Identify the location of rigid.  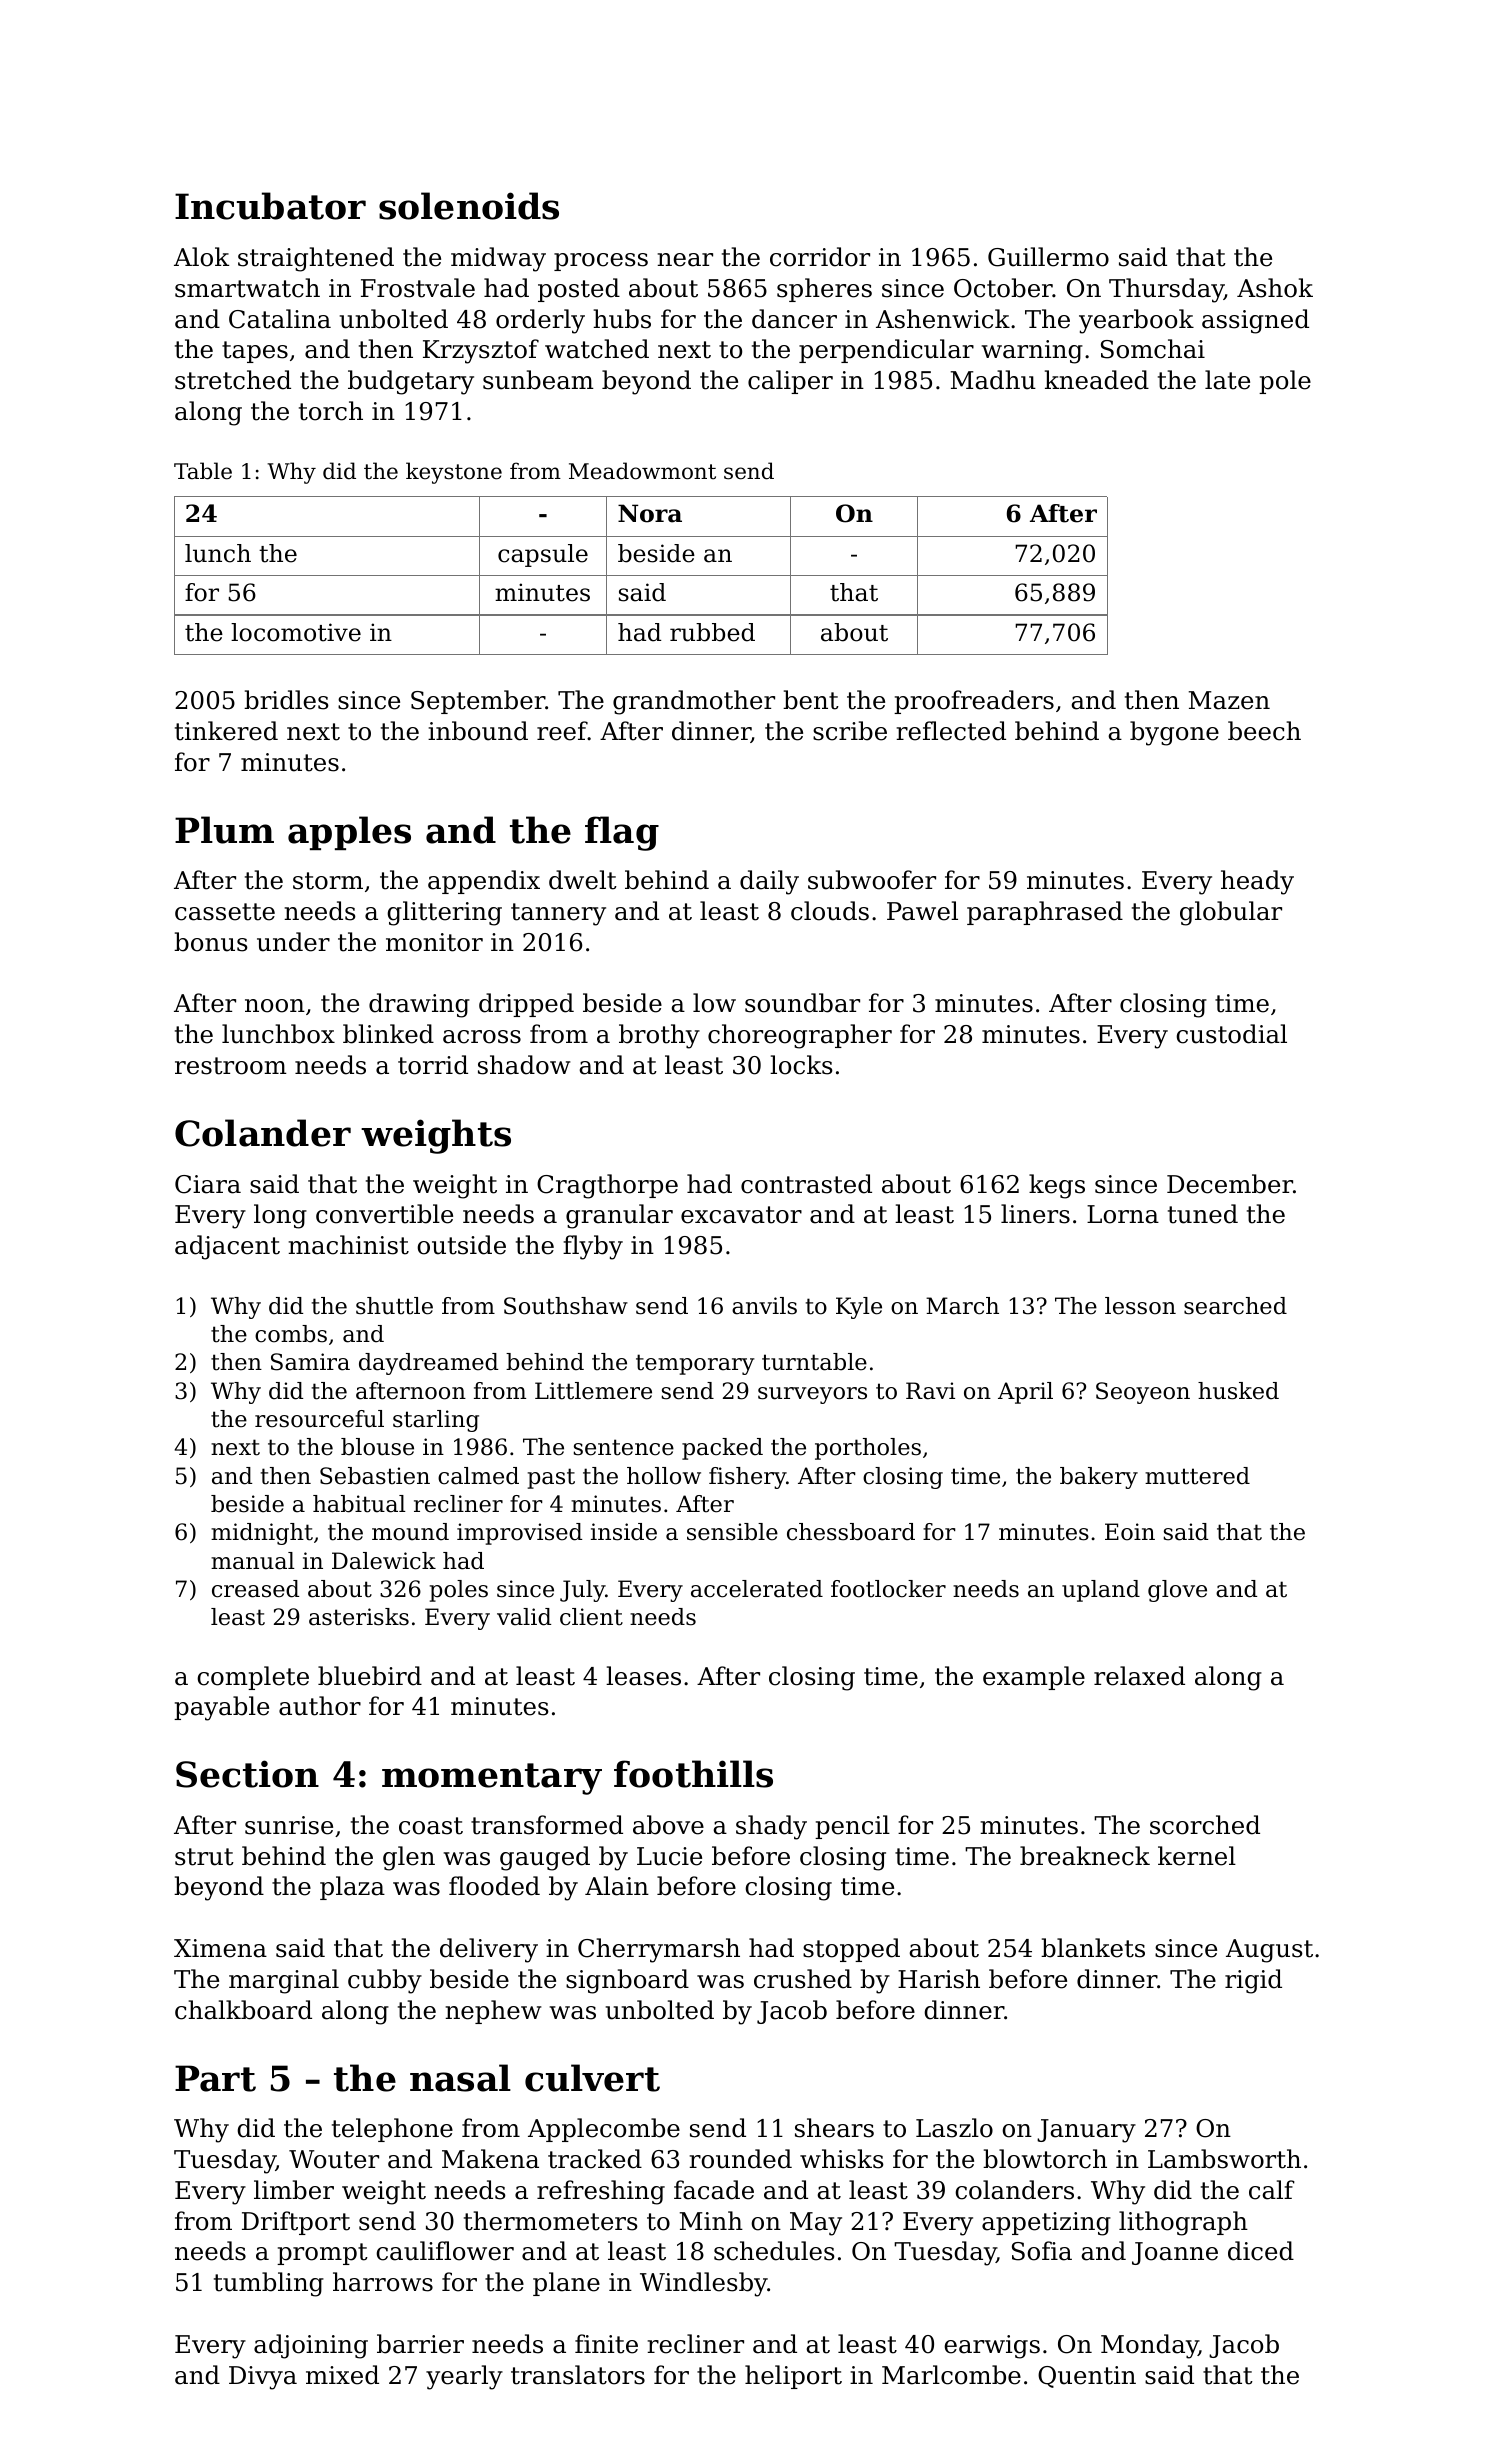
(1253, 1981).
